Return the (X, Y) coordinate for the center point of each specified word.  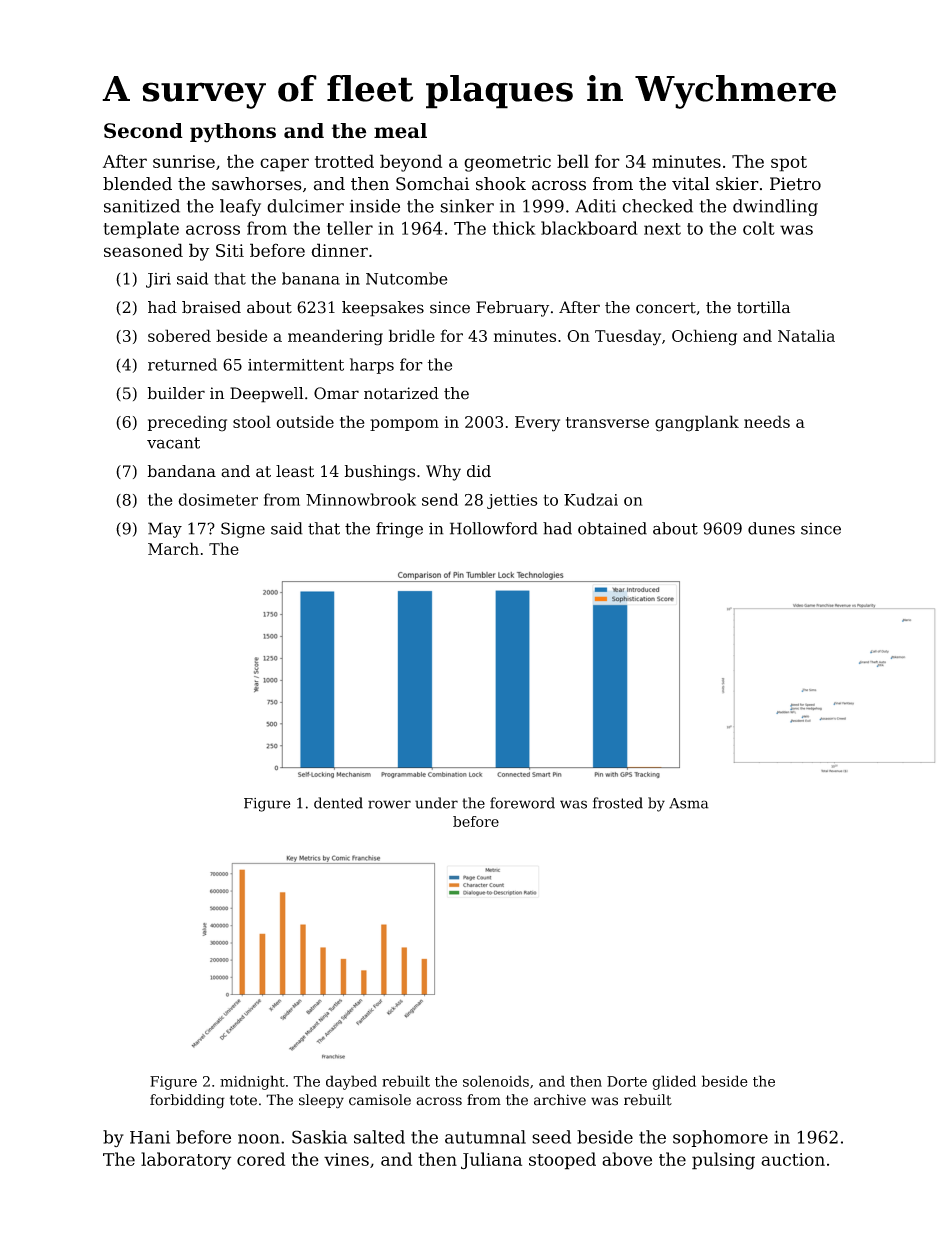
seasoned (143, 250)
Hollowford (494, 528)
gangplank (697, 423)
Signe (243, 530)
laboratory (186, 1161)
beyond (411, 163)
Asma (689, 803)
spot (789, 164)
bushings (379, 473)
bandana (181, 471)
